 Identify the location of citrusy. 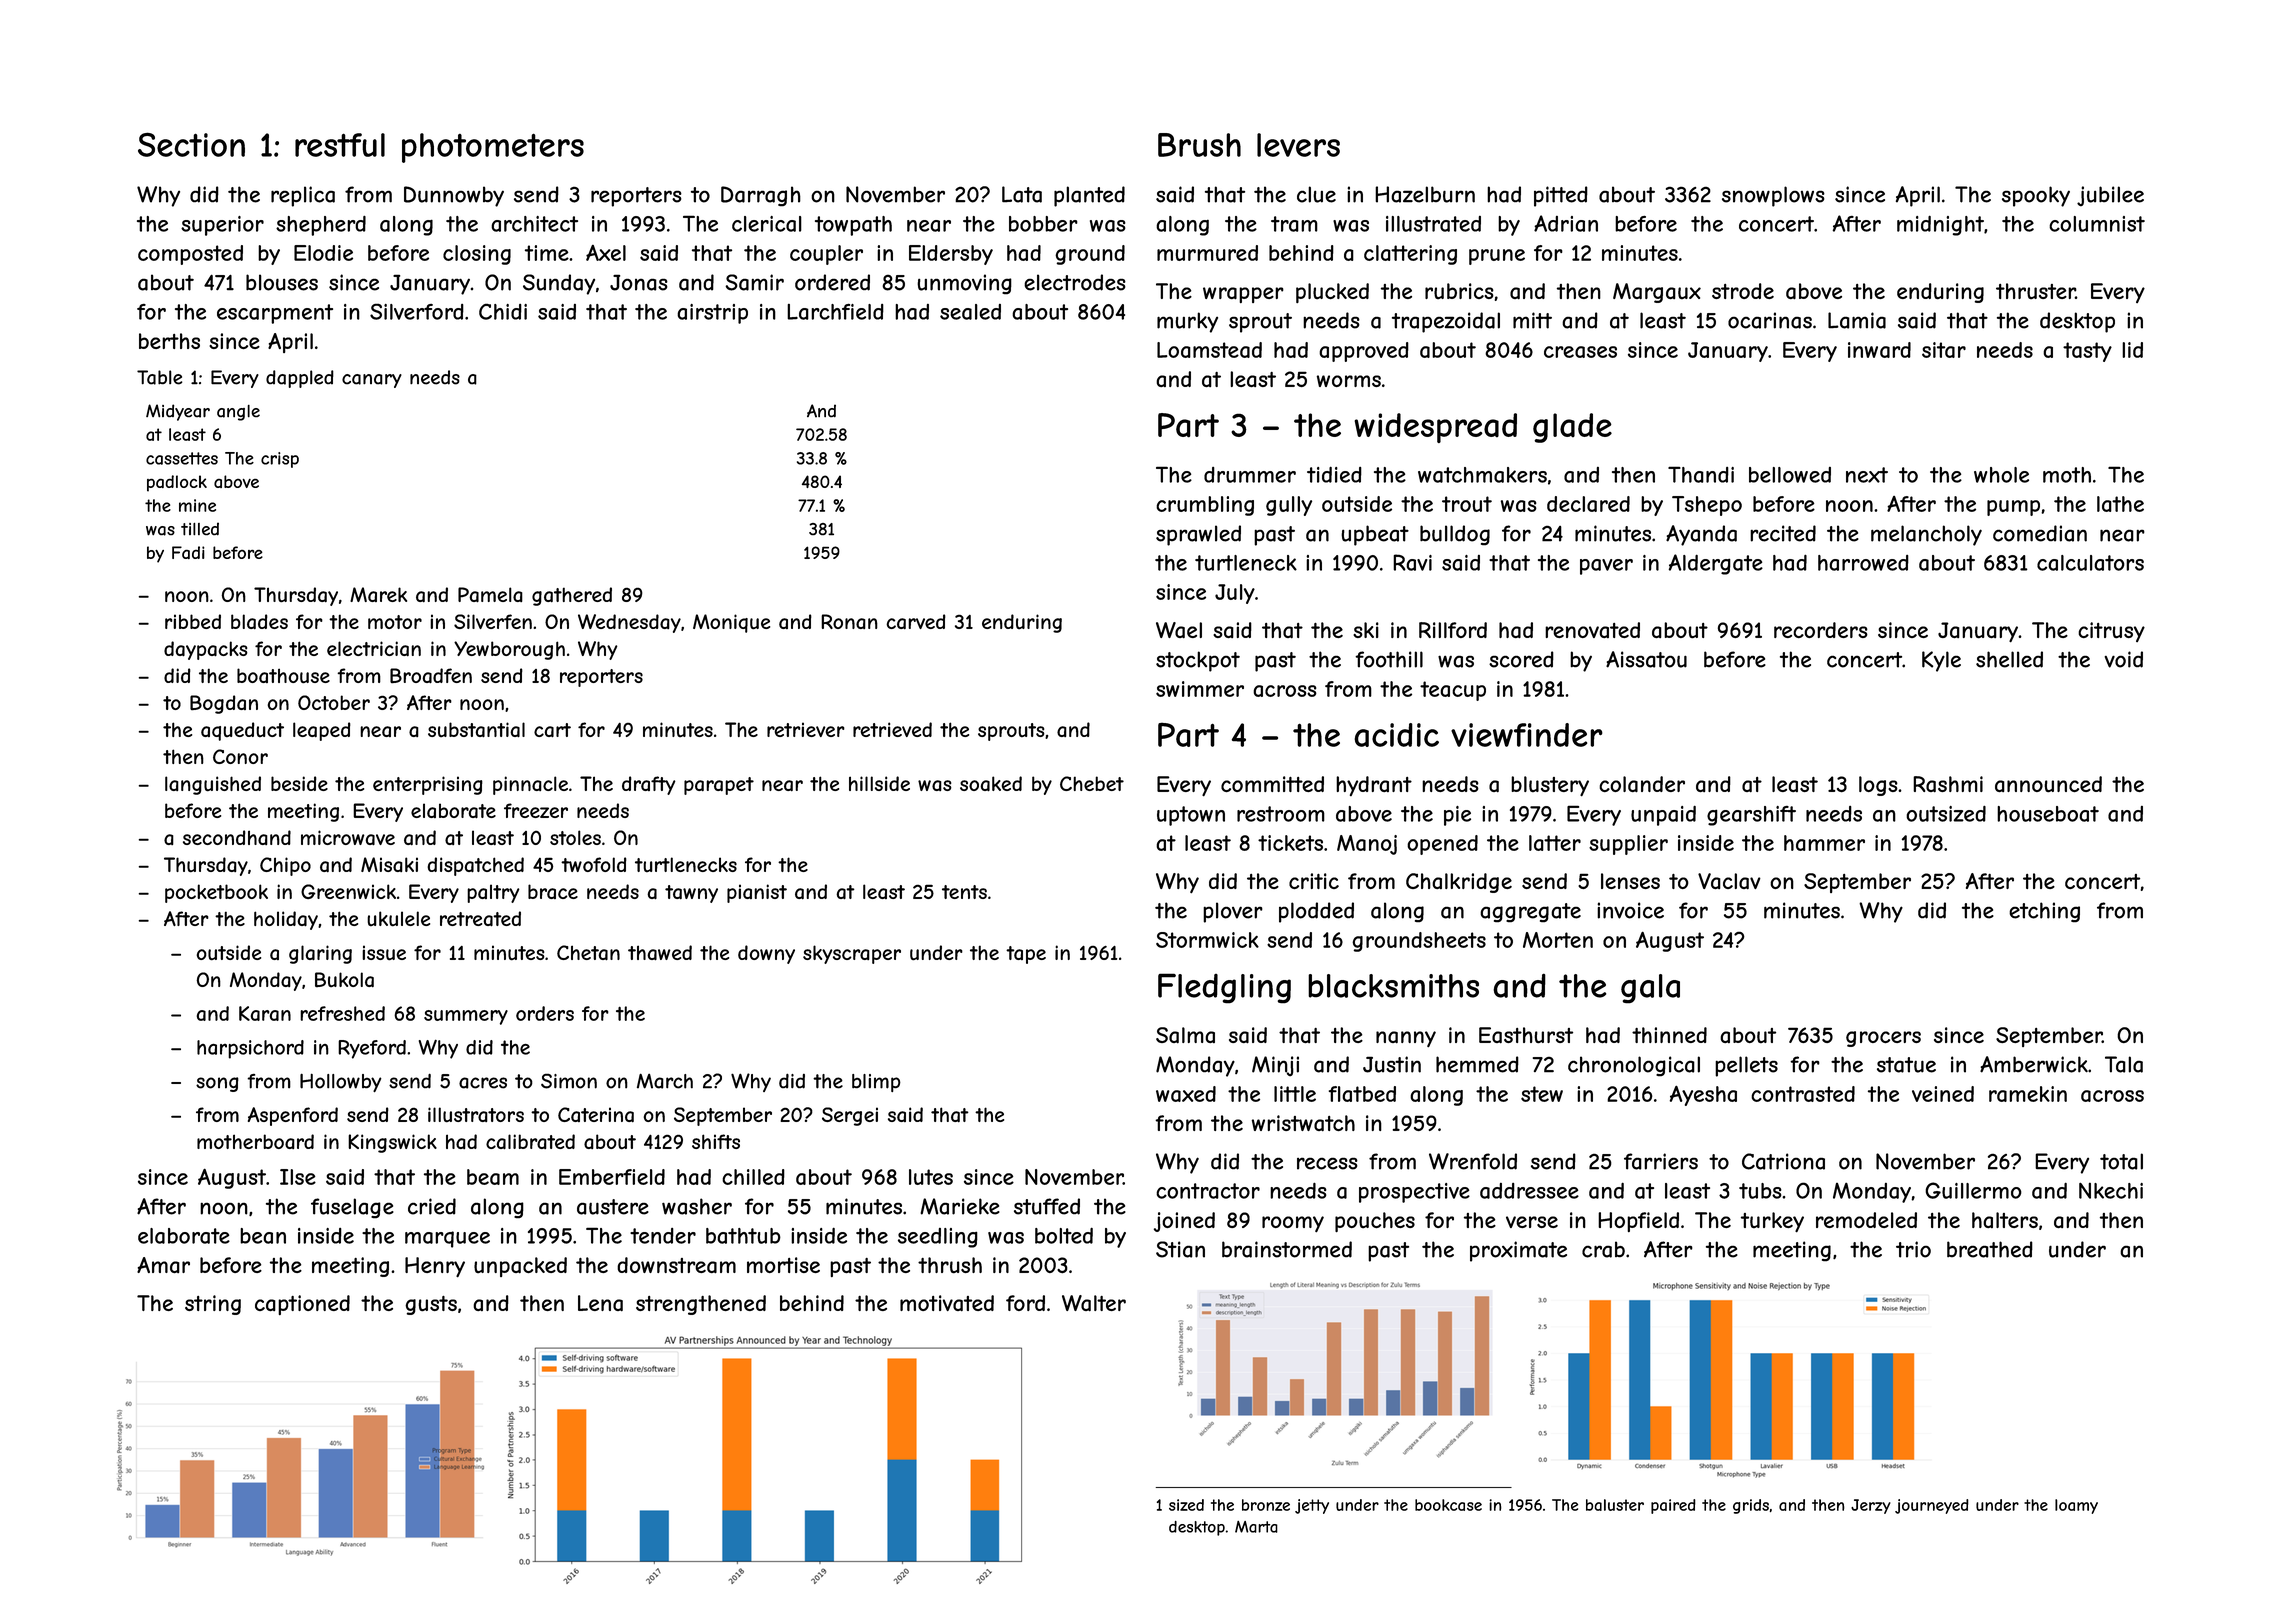
(2111, 632).
